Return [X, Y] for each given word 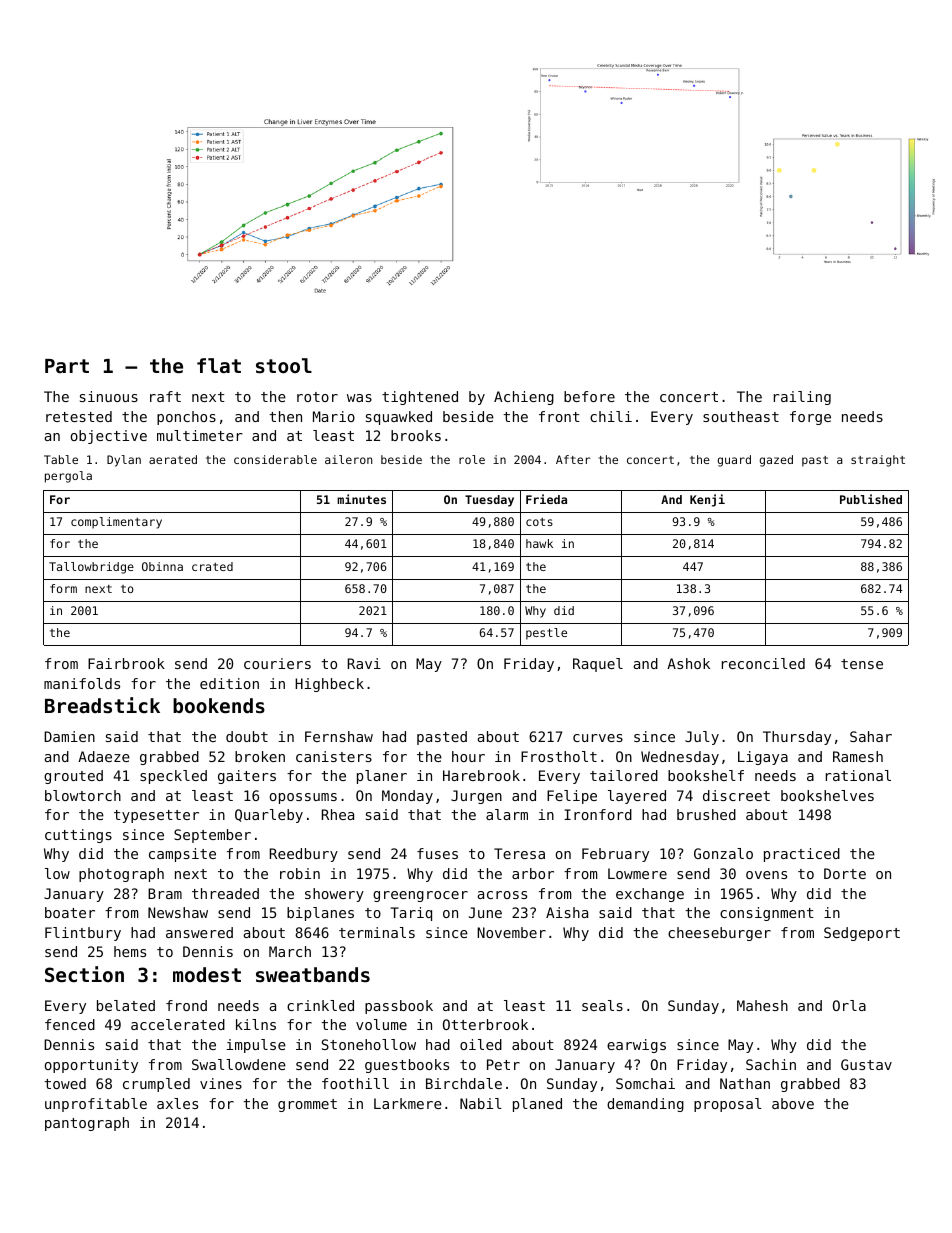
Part [67, 366]
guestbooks [407, 1066]
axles [177, 1103]
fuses [437, 853]
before [589, 396]
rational [858, 775]
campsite [182, 855]
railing [802, 398]
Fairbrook [126, 663]
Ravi [364, 663]
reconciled [763, 663]
